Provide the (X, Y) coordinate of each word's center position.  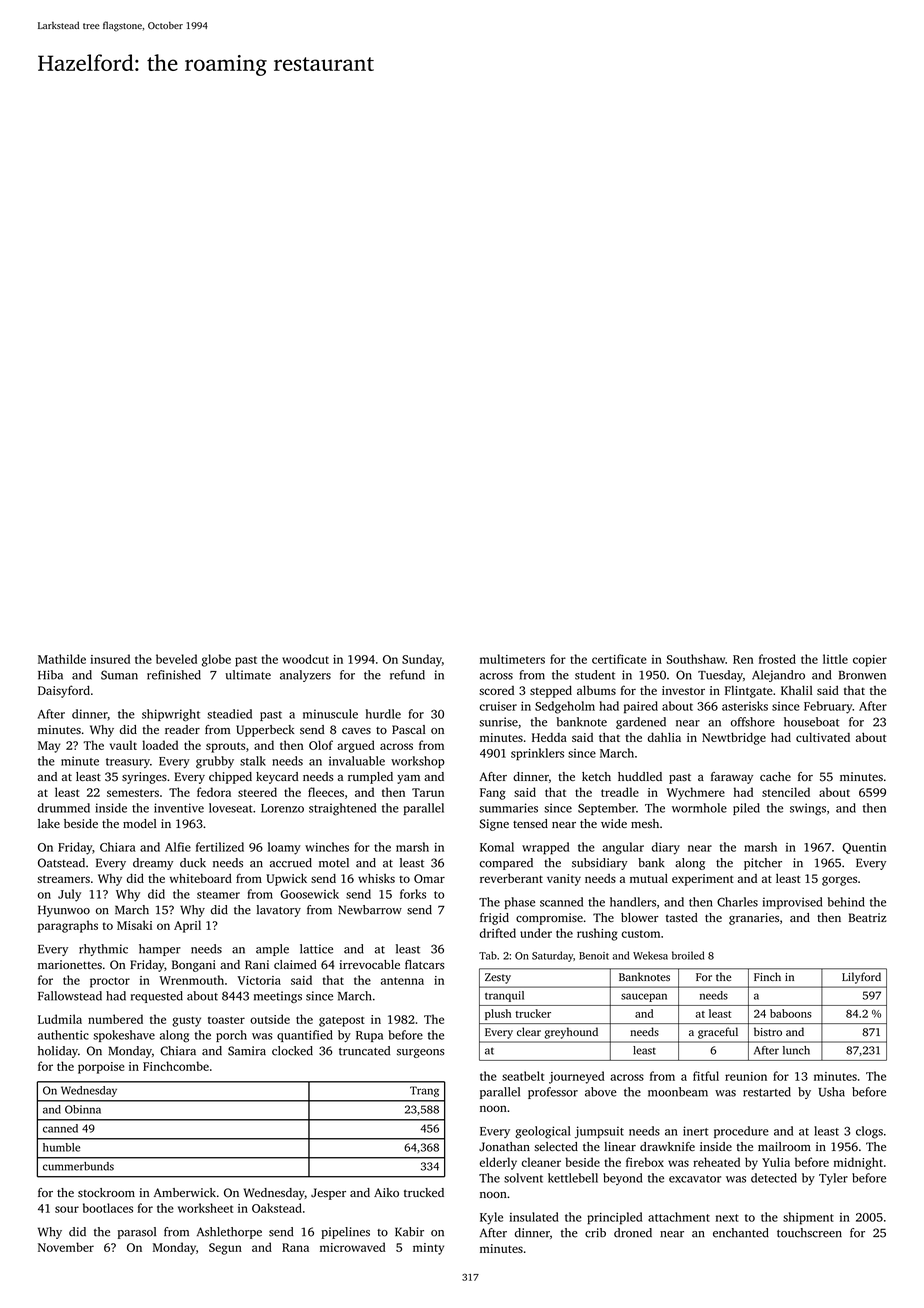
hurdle (383, 714)
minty (428, 1249)
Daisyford (64, 691)
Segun (225, 1249)
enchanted (741, 1233)
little (835, 659)
